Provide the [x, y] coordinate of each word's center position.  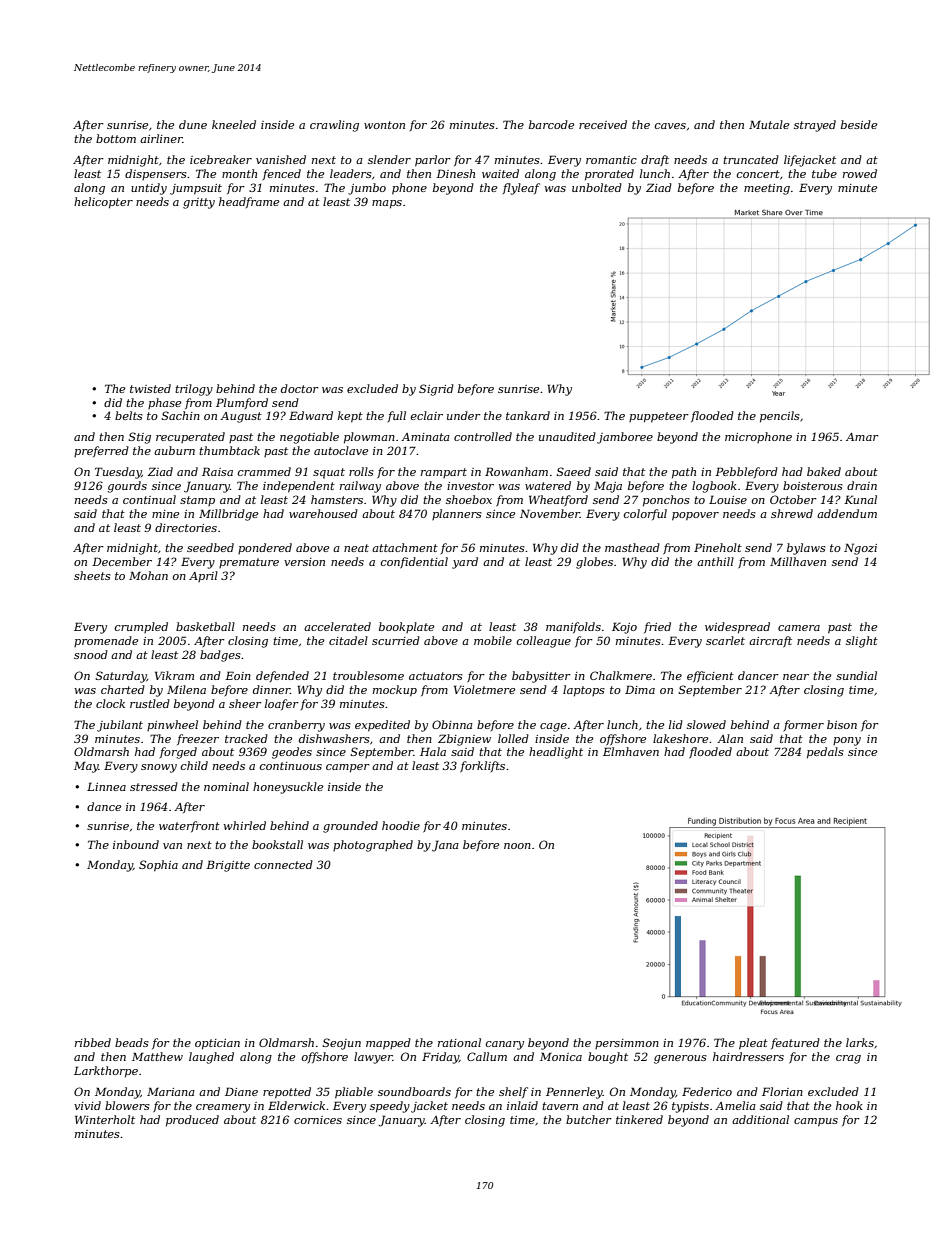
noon [517, 846]
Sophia [158, 866]
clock [110, 703]
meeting [767, 189]
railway [360, 487]
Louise [728, 499]
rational [459, 1042]
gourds [127, 487]
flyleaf [521, 189]
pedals [825, 753]
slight [862, 642]
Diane [241, 1091]
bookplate [406, 627]
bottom [116, 138]
